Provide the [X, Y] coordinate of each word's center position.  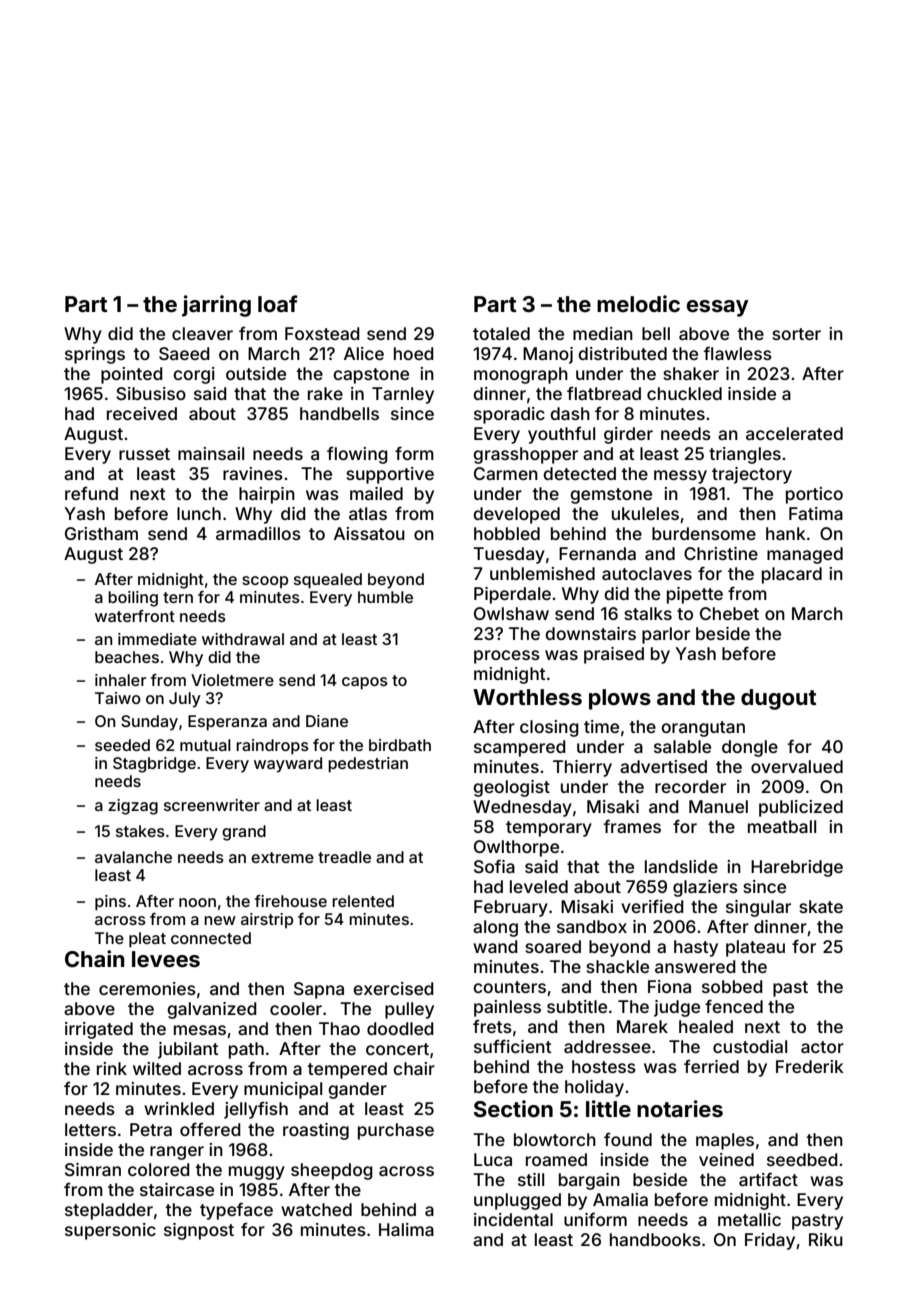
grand [244, 833]
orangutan [703, 729]
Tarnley [403, 395]
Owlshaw [511, 613]
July [185, 700]
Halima [406, 1229]
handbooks [655, 1239]
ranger [177, 1153]
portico [814, 495]
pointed [132, 375]
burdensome [704, 533]
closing [549, 728]
